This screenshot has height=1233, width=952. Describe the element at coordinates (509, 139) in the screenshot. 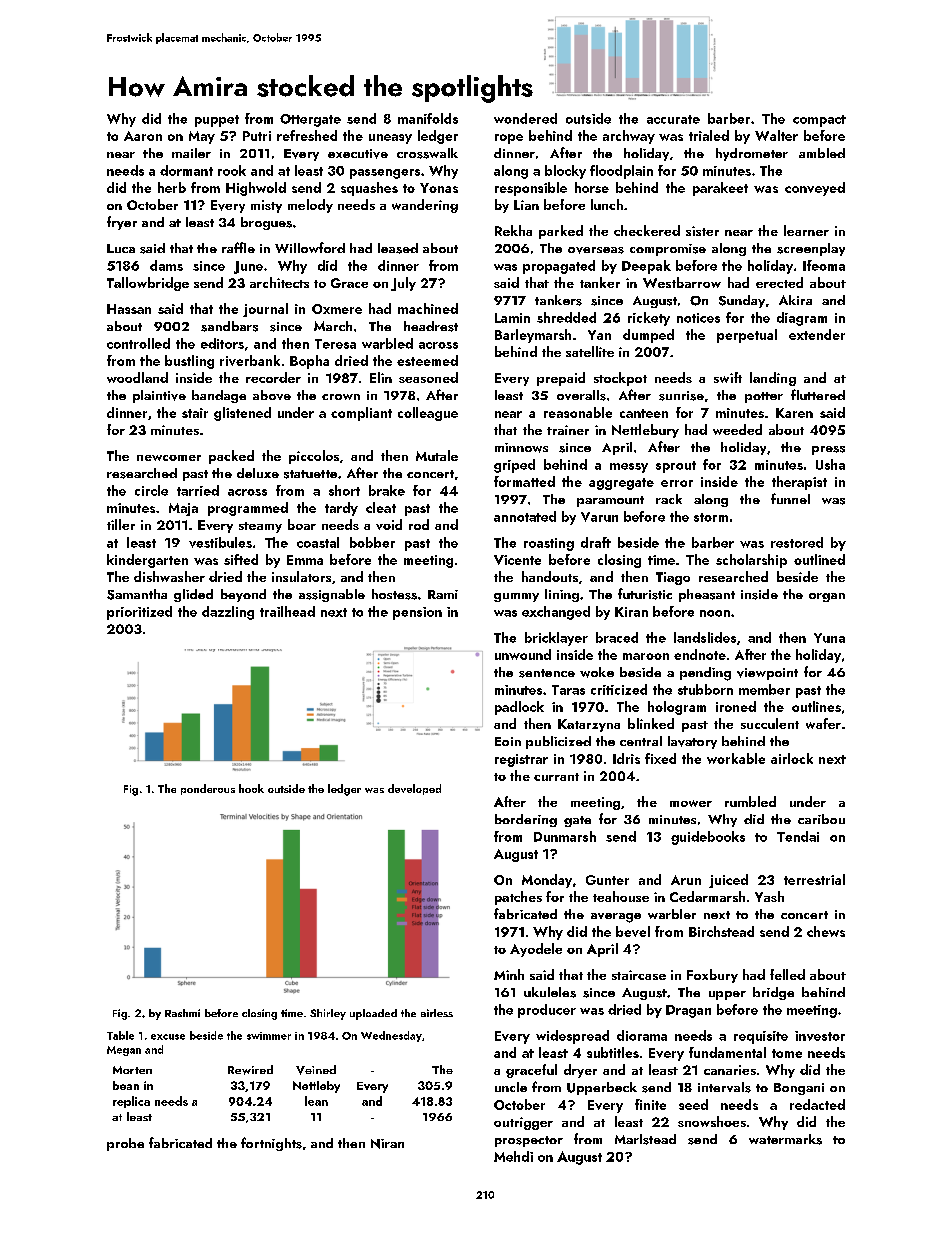

I see `rope` at that location.
